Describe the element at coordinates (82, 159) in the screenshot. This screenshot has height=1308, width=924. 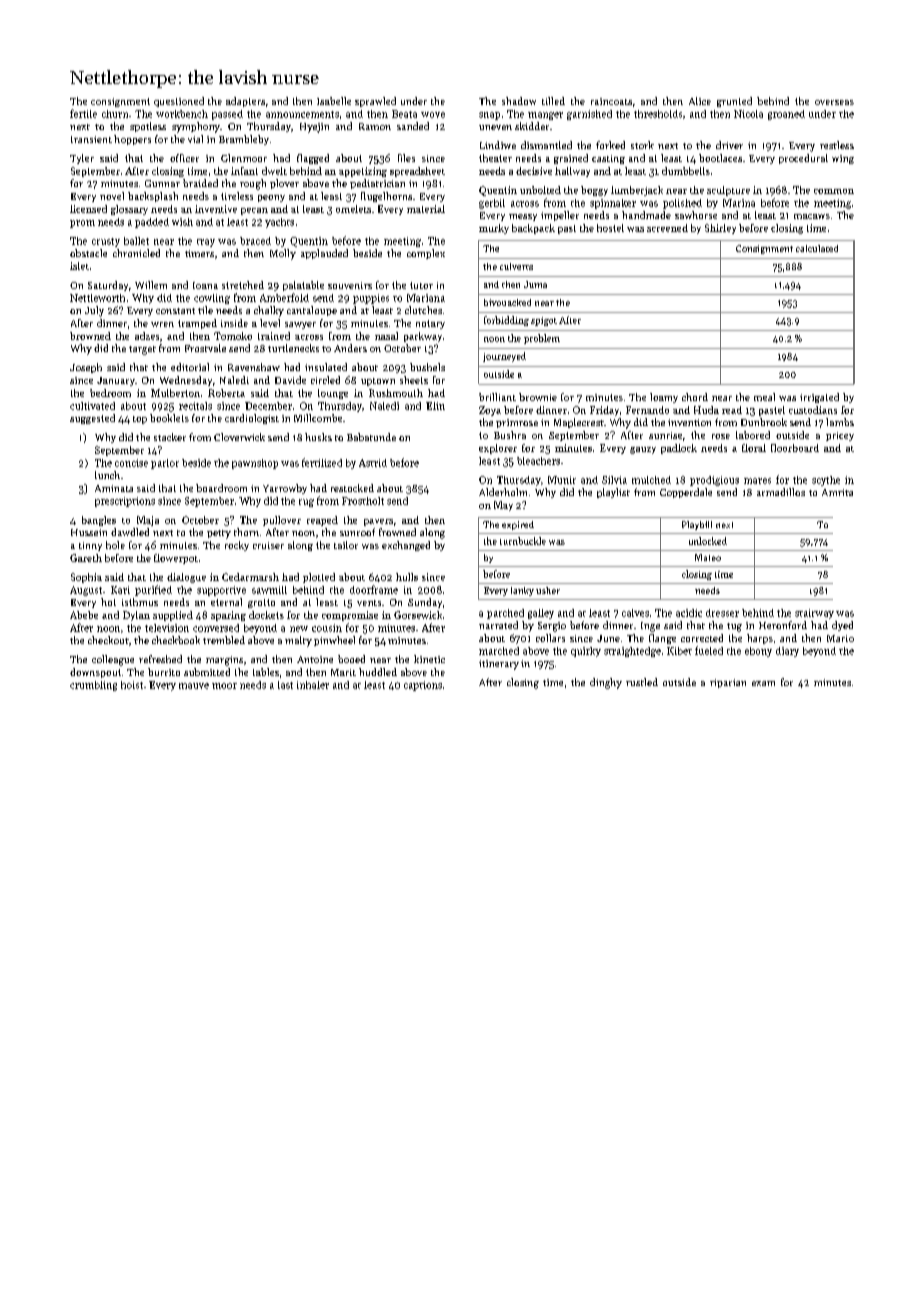
I see `Tyler` at that location.
